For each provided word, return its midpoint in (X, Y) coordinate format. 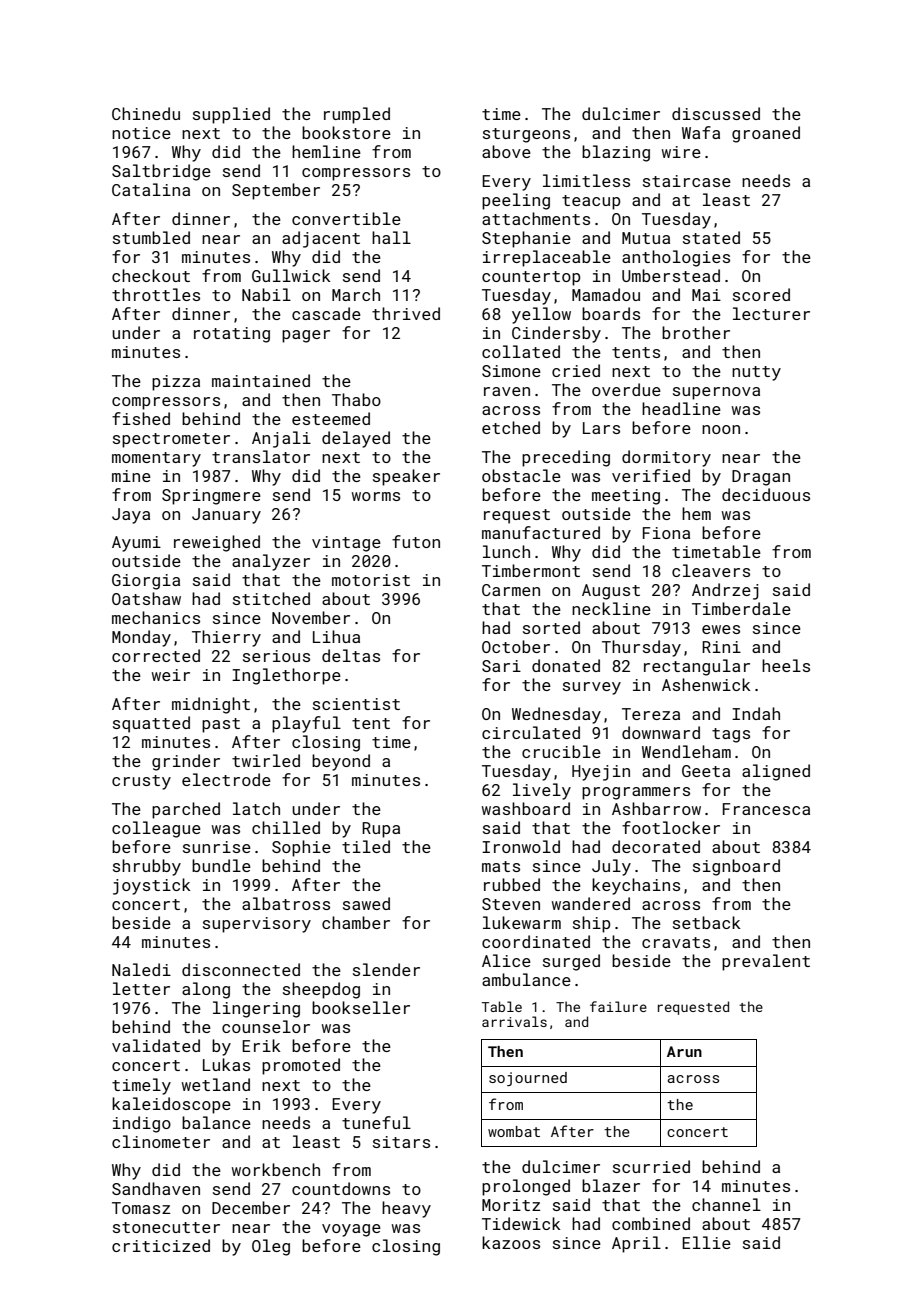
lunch (506, 551)
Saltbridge (161, 172)
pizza (176, 383)
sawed (366, 903)
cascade (326, 313)
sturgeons (526, 135)
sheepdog (321, 990)
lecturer (771, 313)
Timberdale (741, 608)
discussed (716, 113)
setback (707, 922)
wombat (514, 1131)
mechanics (156, 617)
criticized (161, 1245)
